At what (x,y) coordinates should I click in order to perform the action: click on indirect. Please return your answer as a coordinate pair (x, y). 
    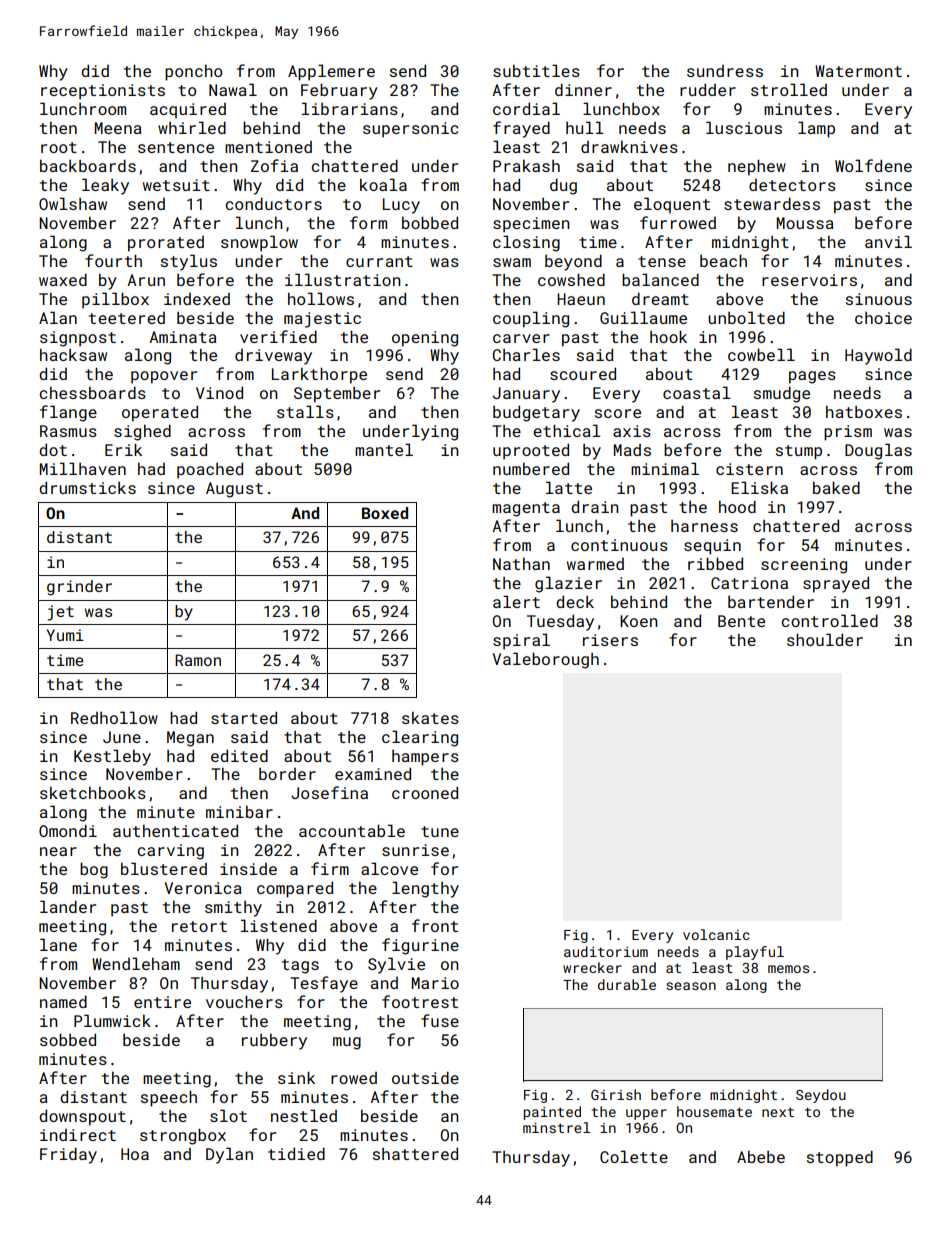
    Looking at the image, I should click on (78, 1135).
